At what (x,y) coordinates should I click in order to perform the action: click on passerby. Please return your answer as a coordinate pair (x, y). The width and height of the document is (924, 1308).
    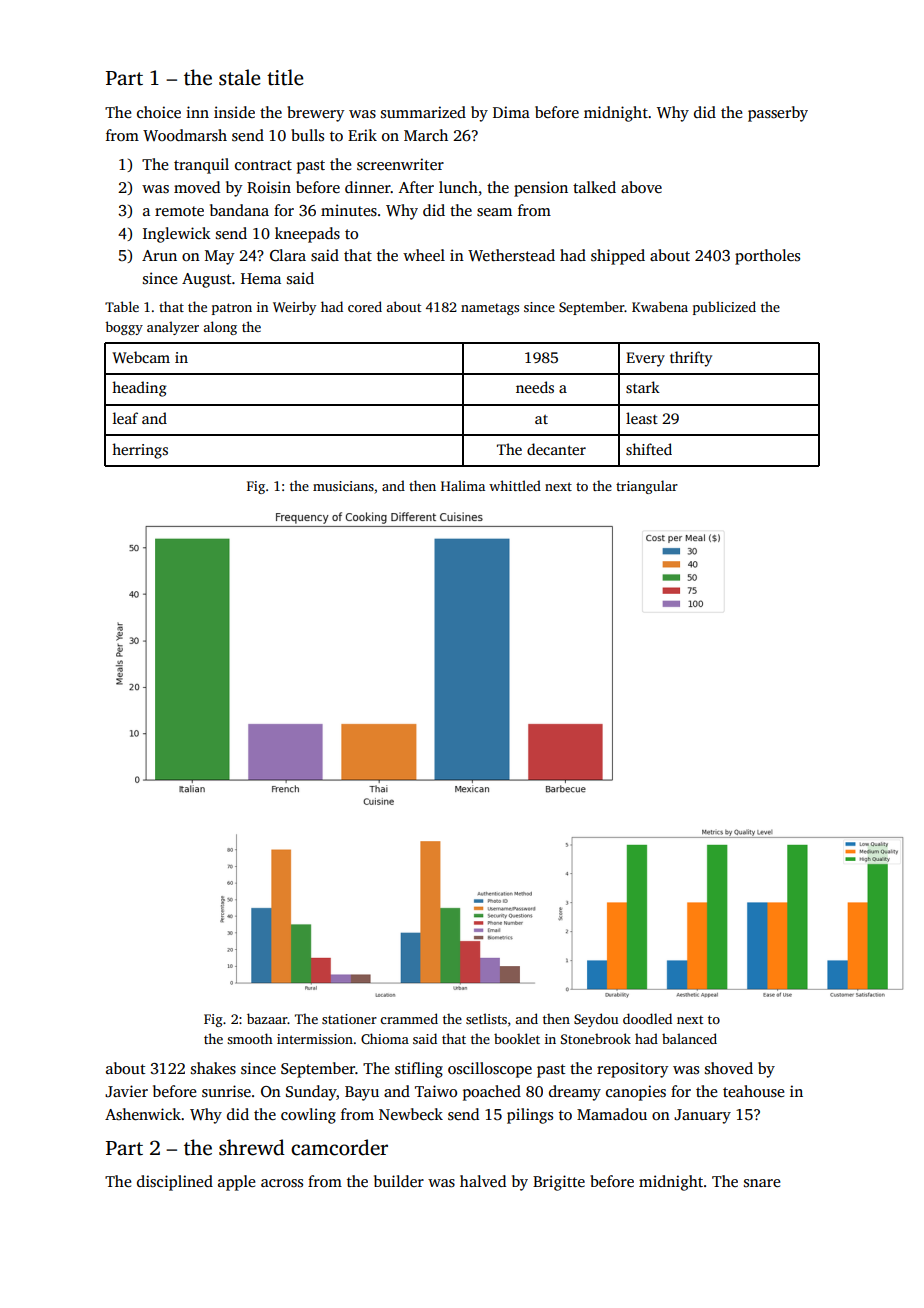
    Looking at the image, I should click on (778, 114).
